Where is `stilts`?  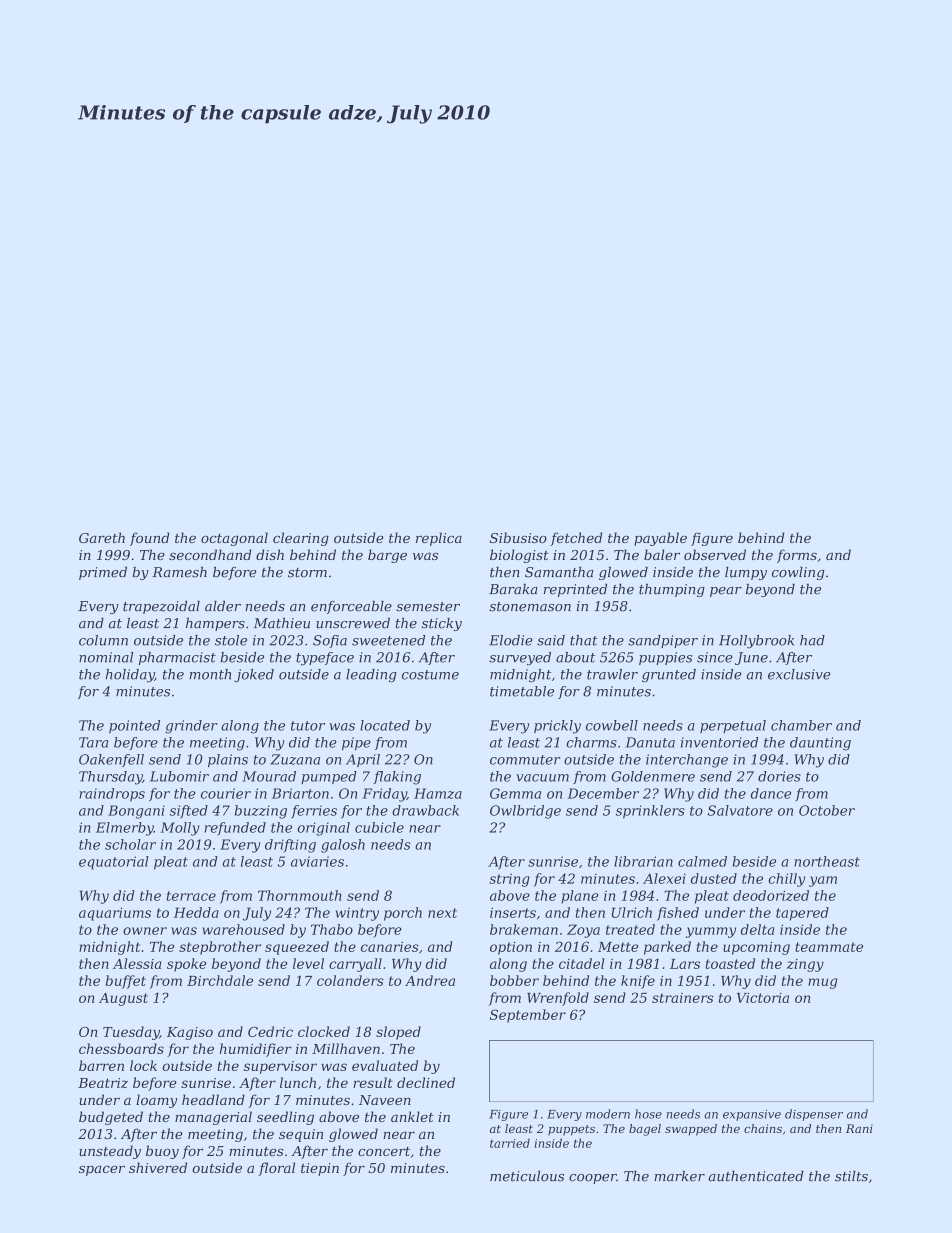
stilts is located at coordinates (851, 1176).
